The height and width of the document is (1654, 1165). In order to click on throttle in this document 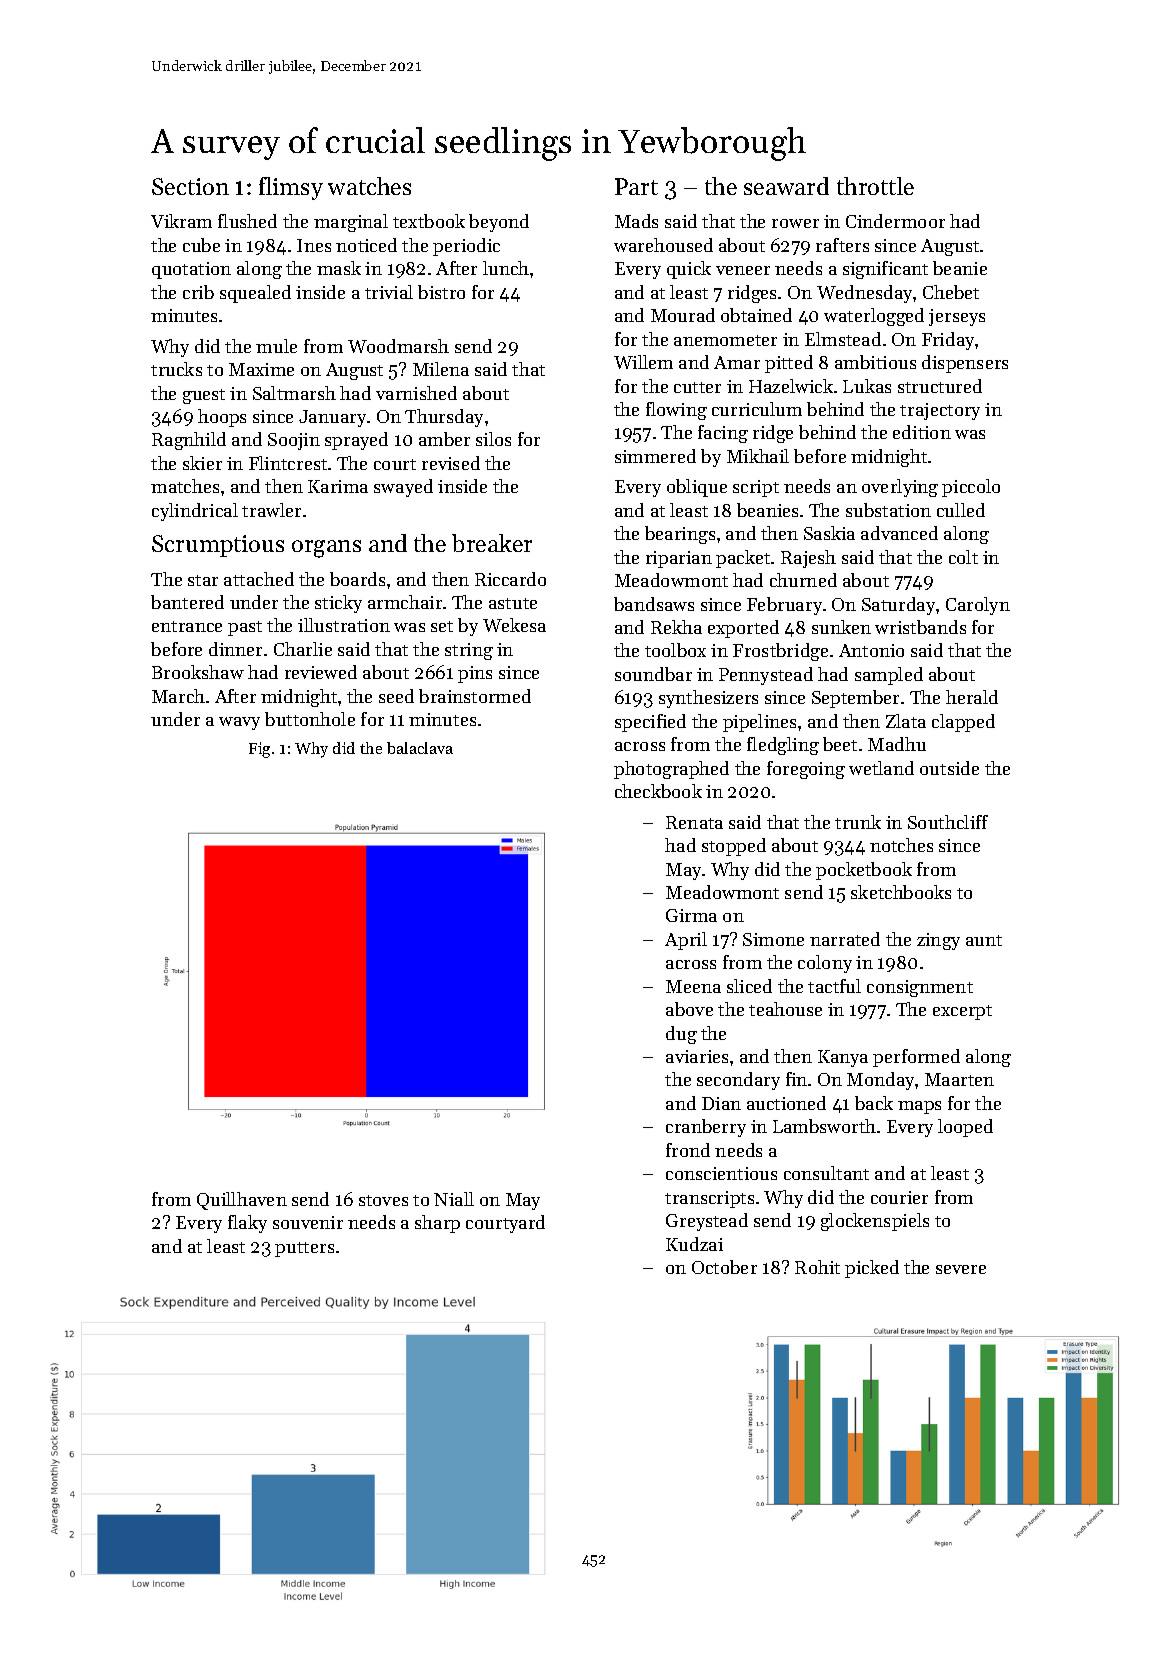, I will do `click(875, 186)`.
